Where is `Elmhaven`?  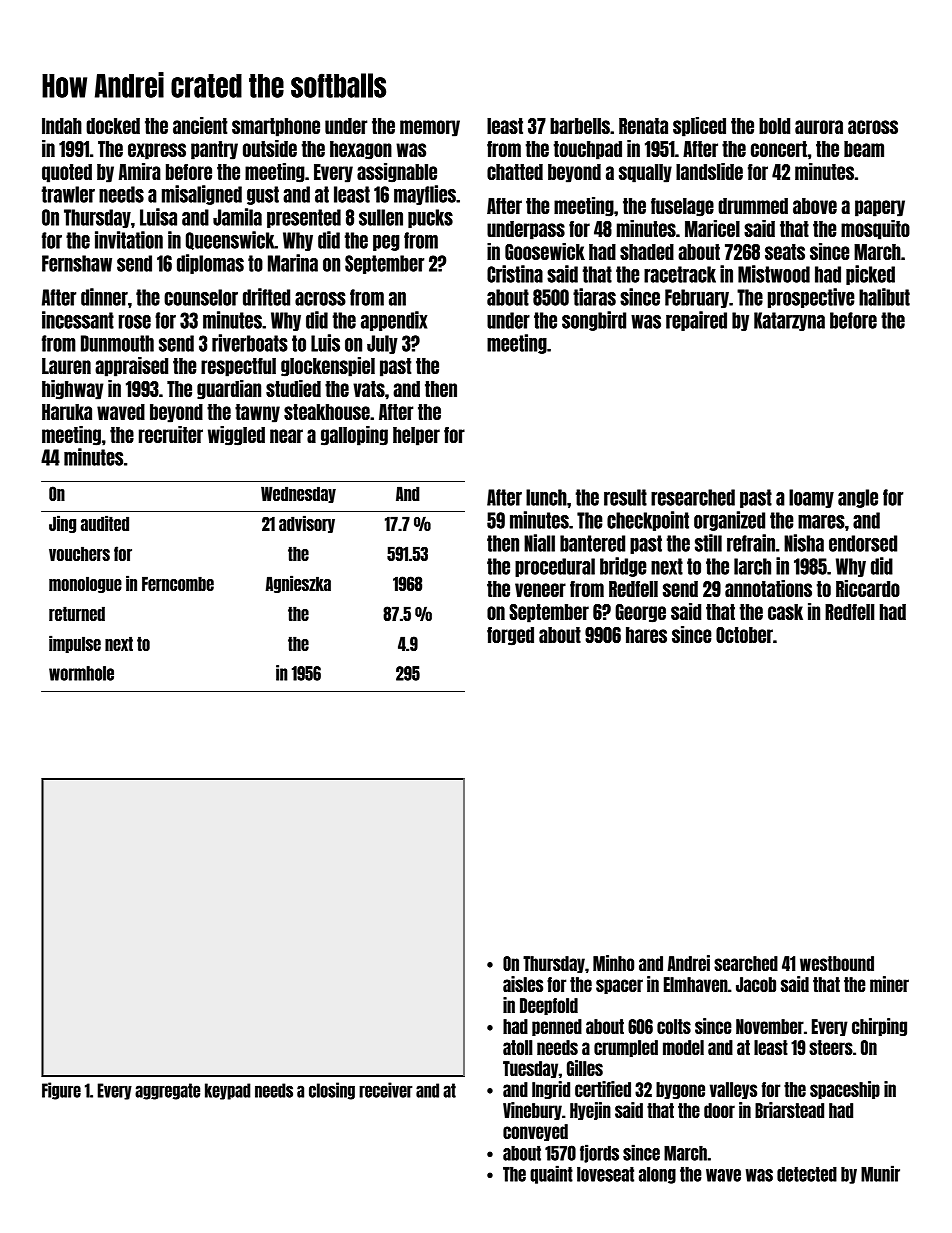 Elmhaven is located at coordinates (696, 984).
